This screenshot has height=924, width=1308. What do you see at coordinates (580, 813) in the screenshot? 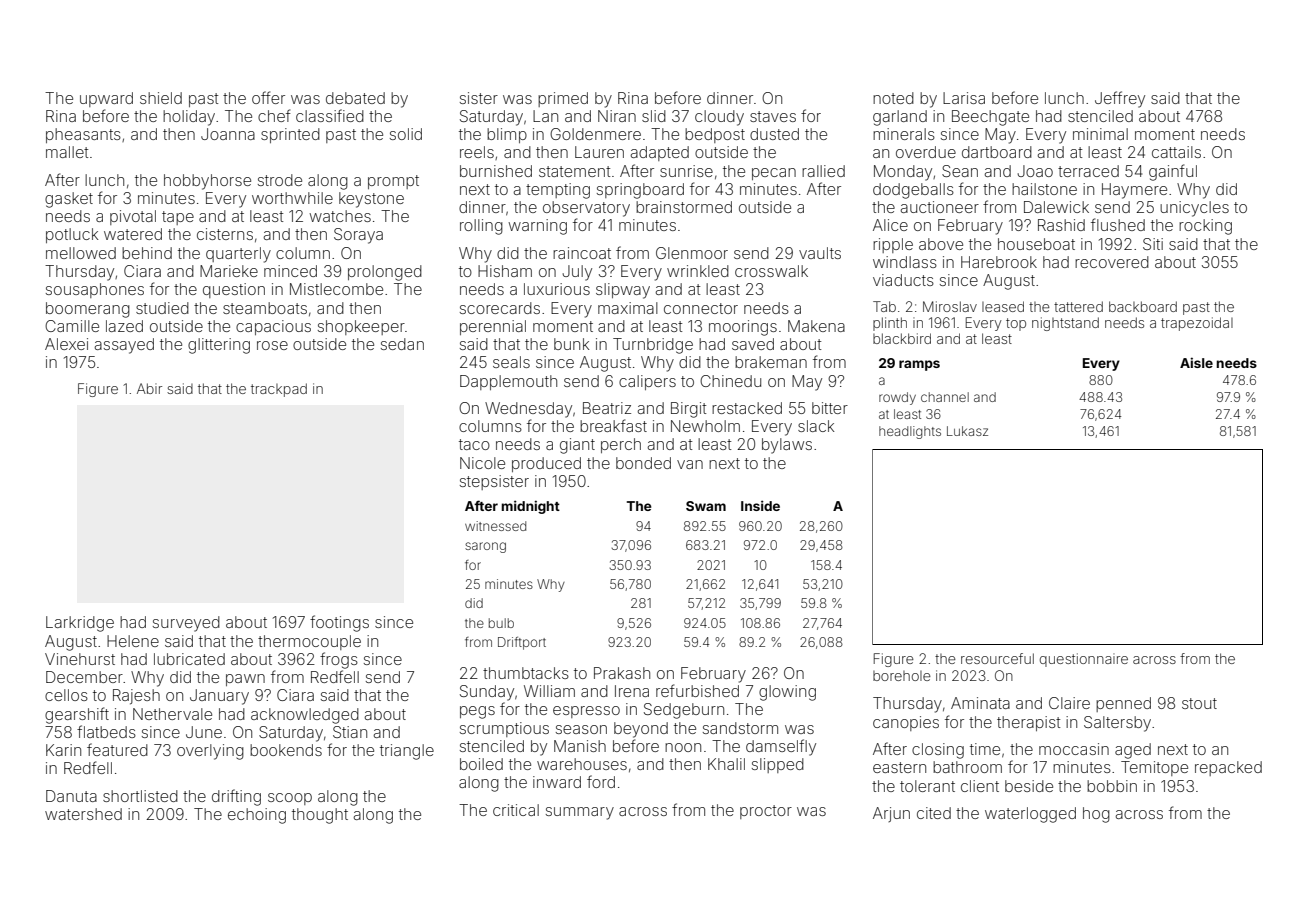
I see `summary` at bounding box center [580, 813].
